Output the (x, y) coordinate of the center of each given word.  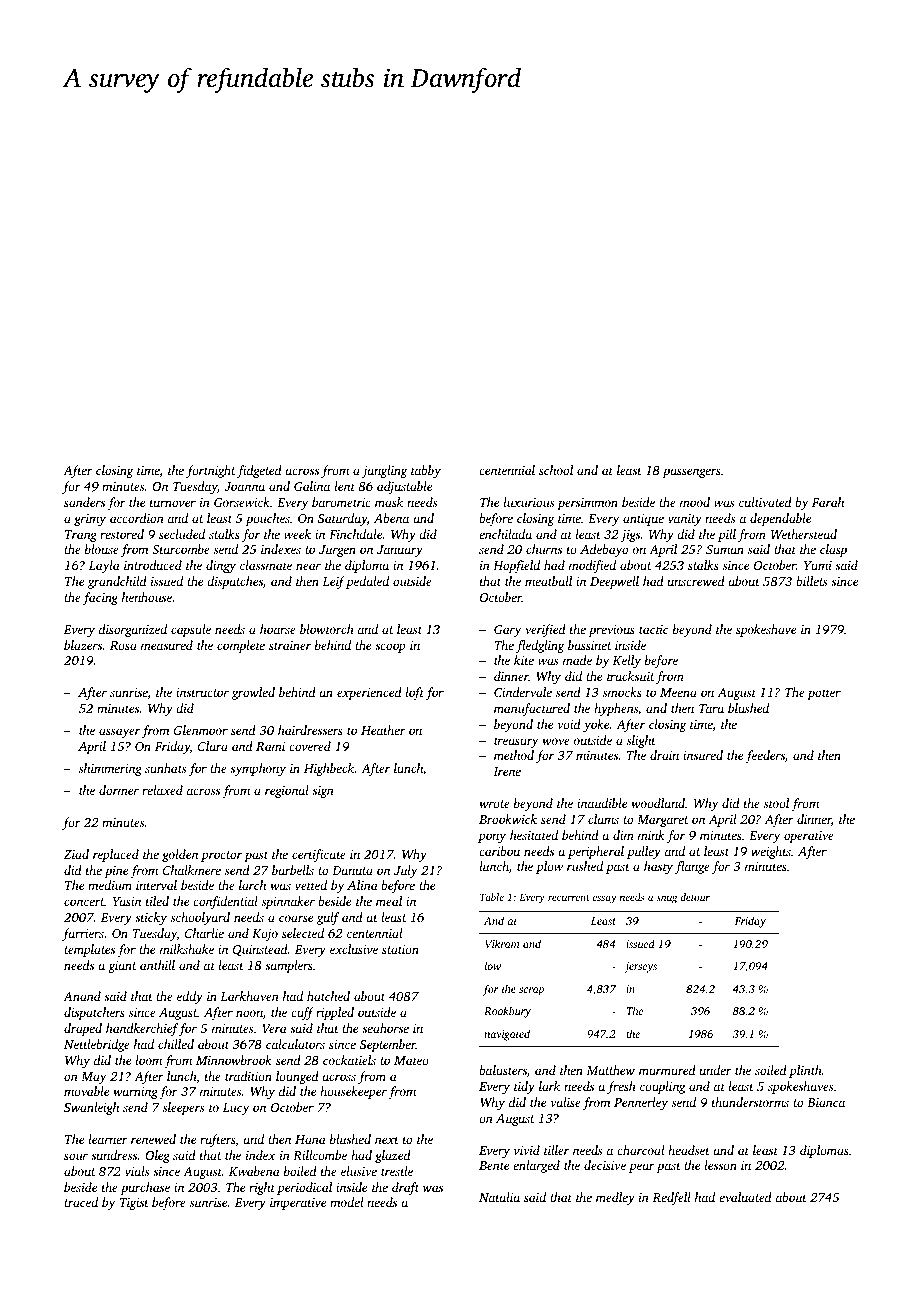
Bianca (826, 1102)
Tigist (134, 1204)
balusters (503, 1070)
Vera (274, 1028)
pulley (644, 852)
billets (811, 581)
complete (241, 646)
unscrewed (696, 581)
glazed (393, 1156)
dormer (119, 790)
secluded (182, 534)
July (405, 871)
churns (544, 549)
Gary (507, 631)
